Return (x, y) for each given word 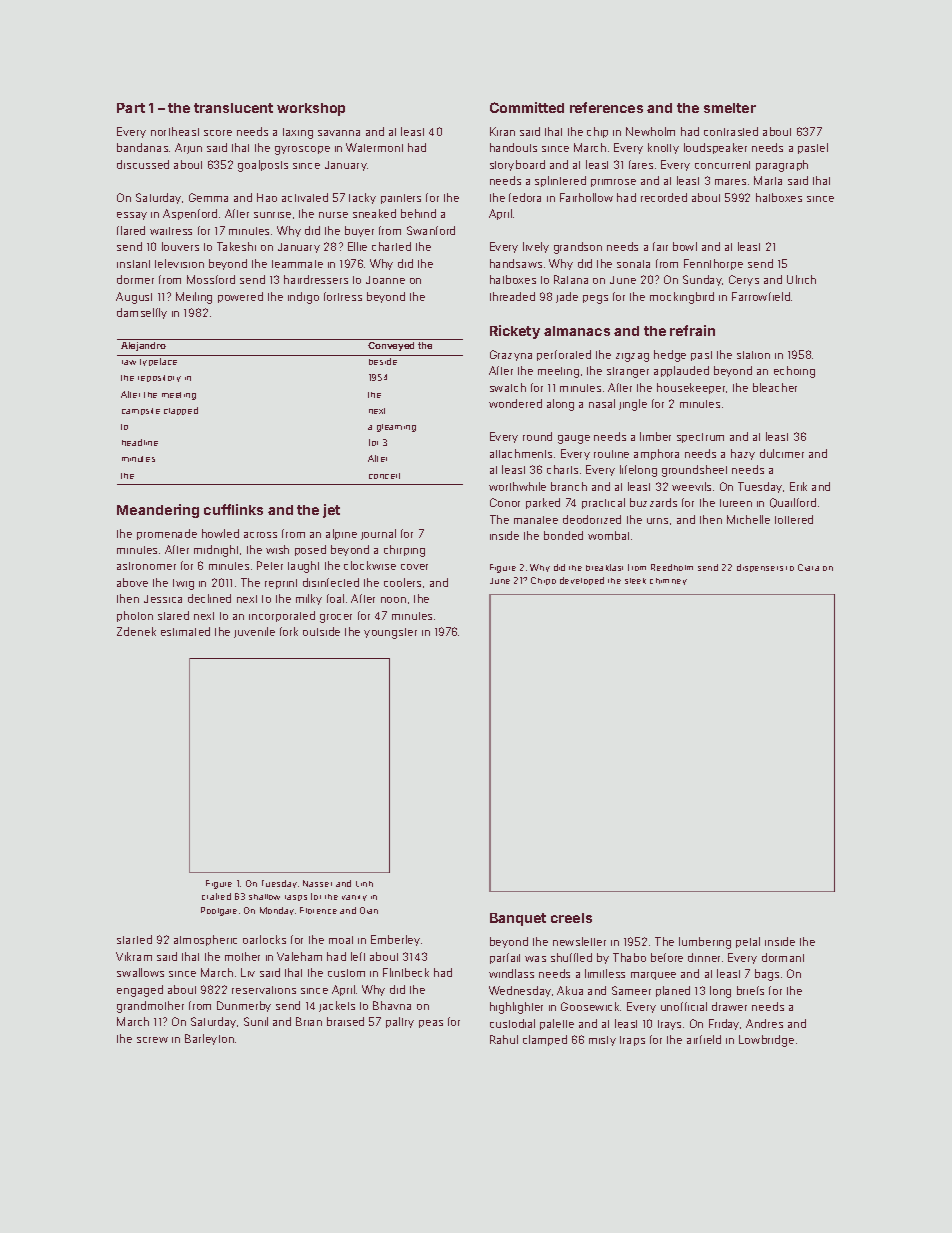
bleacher (775, 387)
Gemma (208, 197)
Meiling (194, 298)
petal (748, 942)
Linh (364, 884)
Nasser (317, 883)
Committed (527, 107)
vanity (354, 898)
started (134, 939)
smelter (730, 108)
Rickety (515, 332)
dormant (783, 957)
